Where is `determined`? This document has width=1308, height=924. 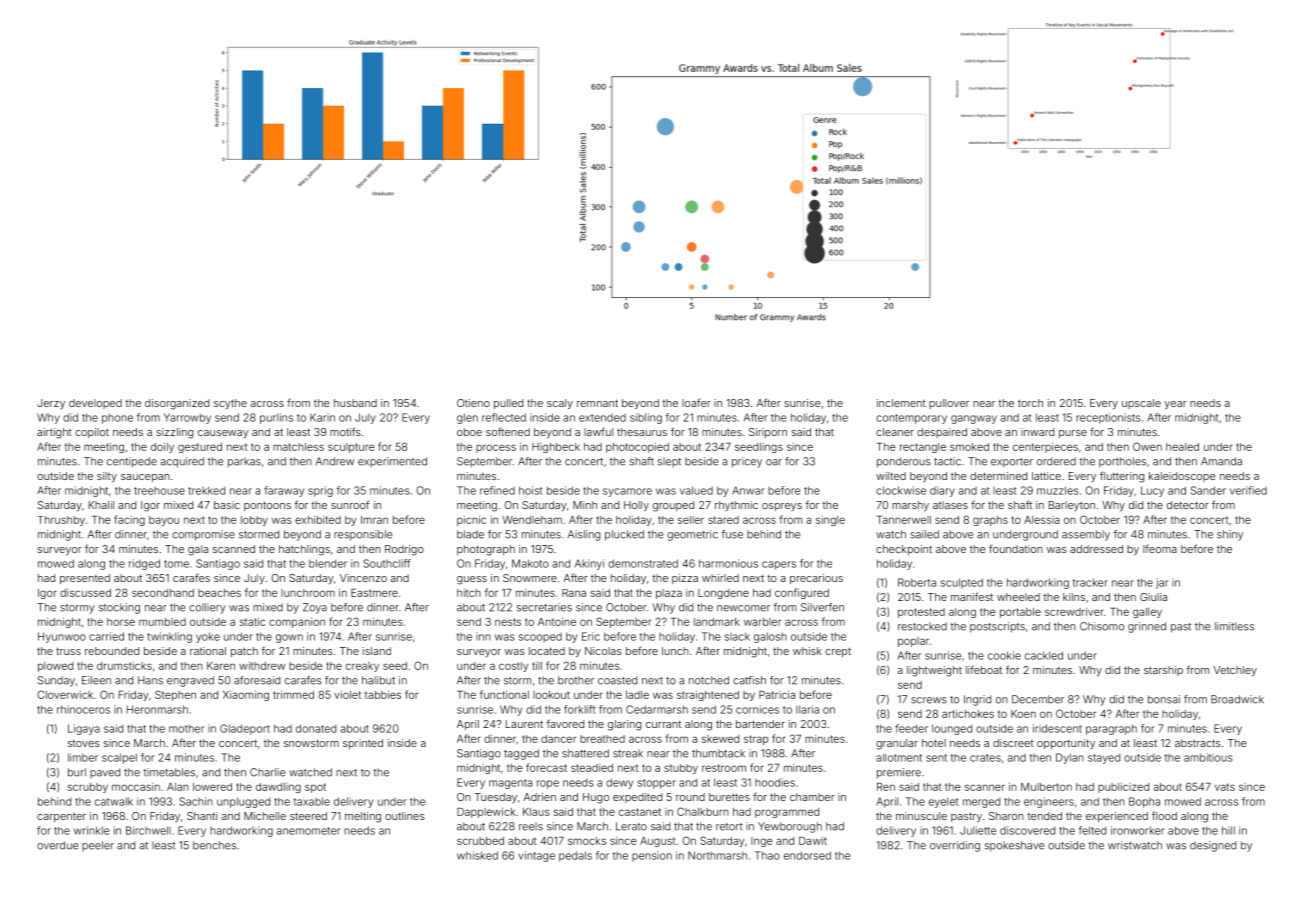 determined is located at coordinates (998, 476).
